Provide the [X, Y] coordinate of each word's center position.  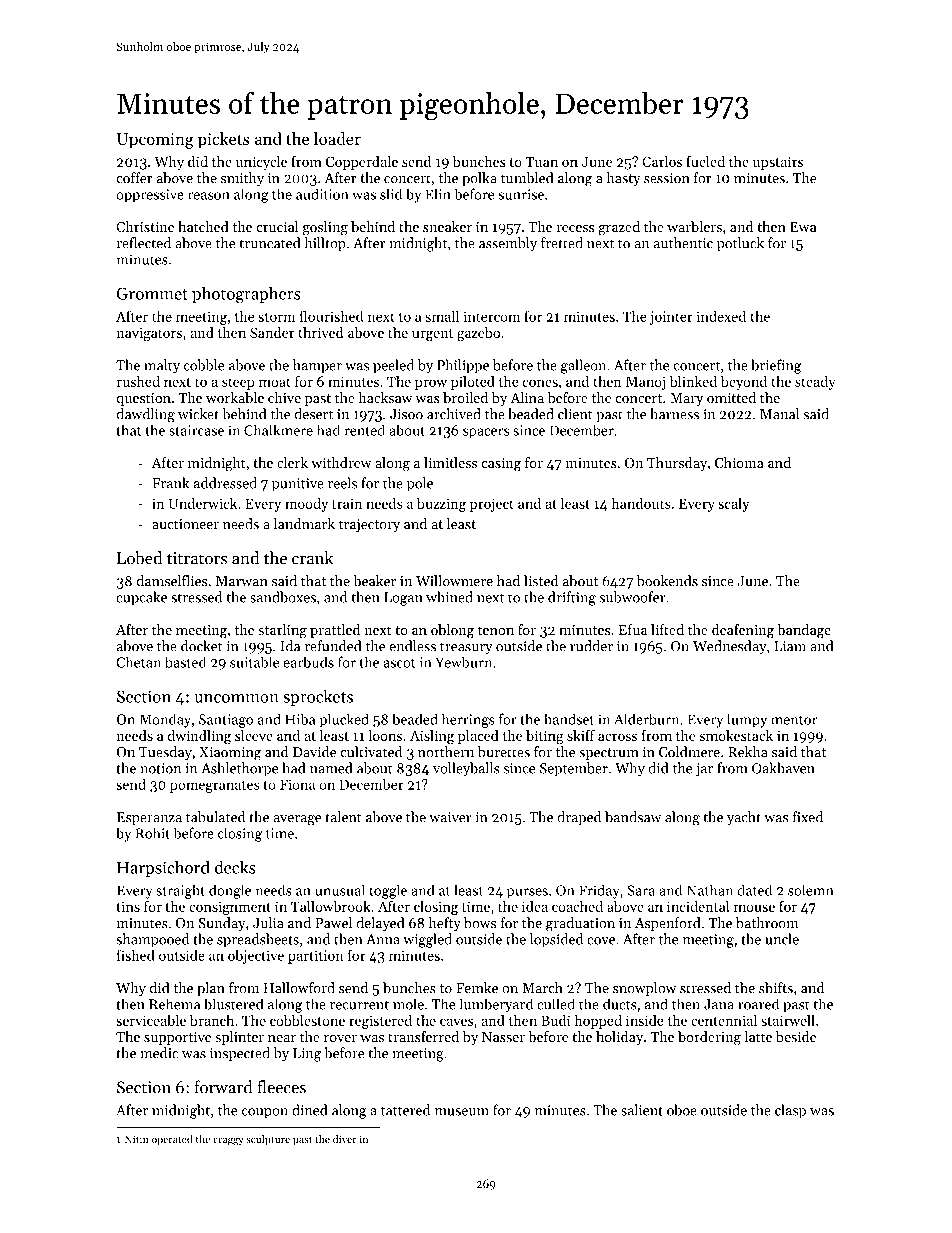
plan [211, 989]
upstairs [778, 163]
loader [337, 138]
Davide [314, 752]
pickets [224, 140]
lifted [667, 629]
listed [541, 581]
